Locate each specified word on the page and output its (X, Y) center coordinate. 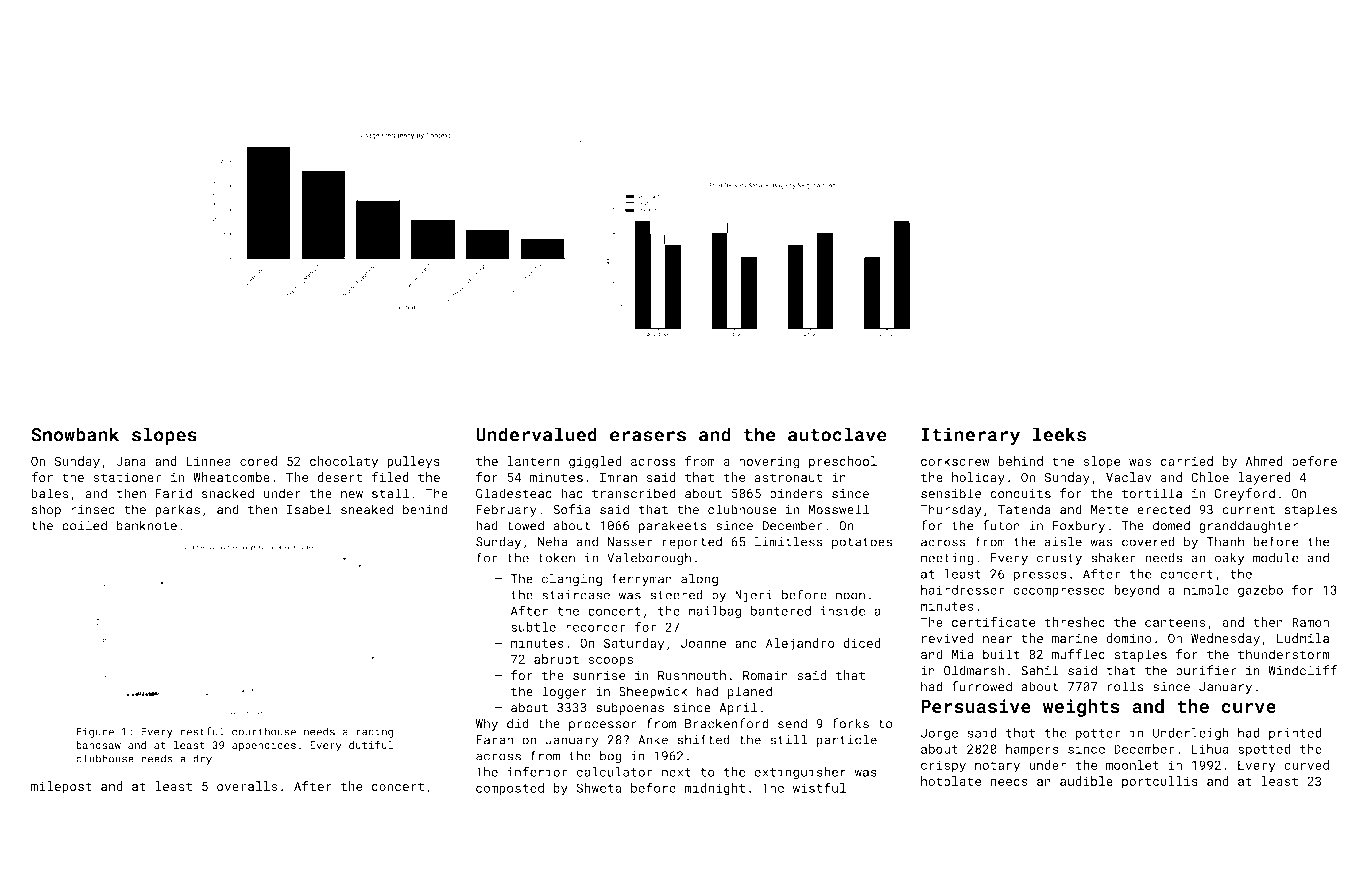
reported (692, 543)
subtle (533, 627)
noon (850, 596)
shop (46, 510)
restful (202, 731)
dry (202, 759)
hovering (769, 462)
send (792, 723)
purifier (1206, 671)
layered (1264, 478)
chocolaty (344, 462)
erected (1163, 509)
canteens (1175, 622)
